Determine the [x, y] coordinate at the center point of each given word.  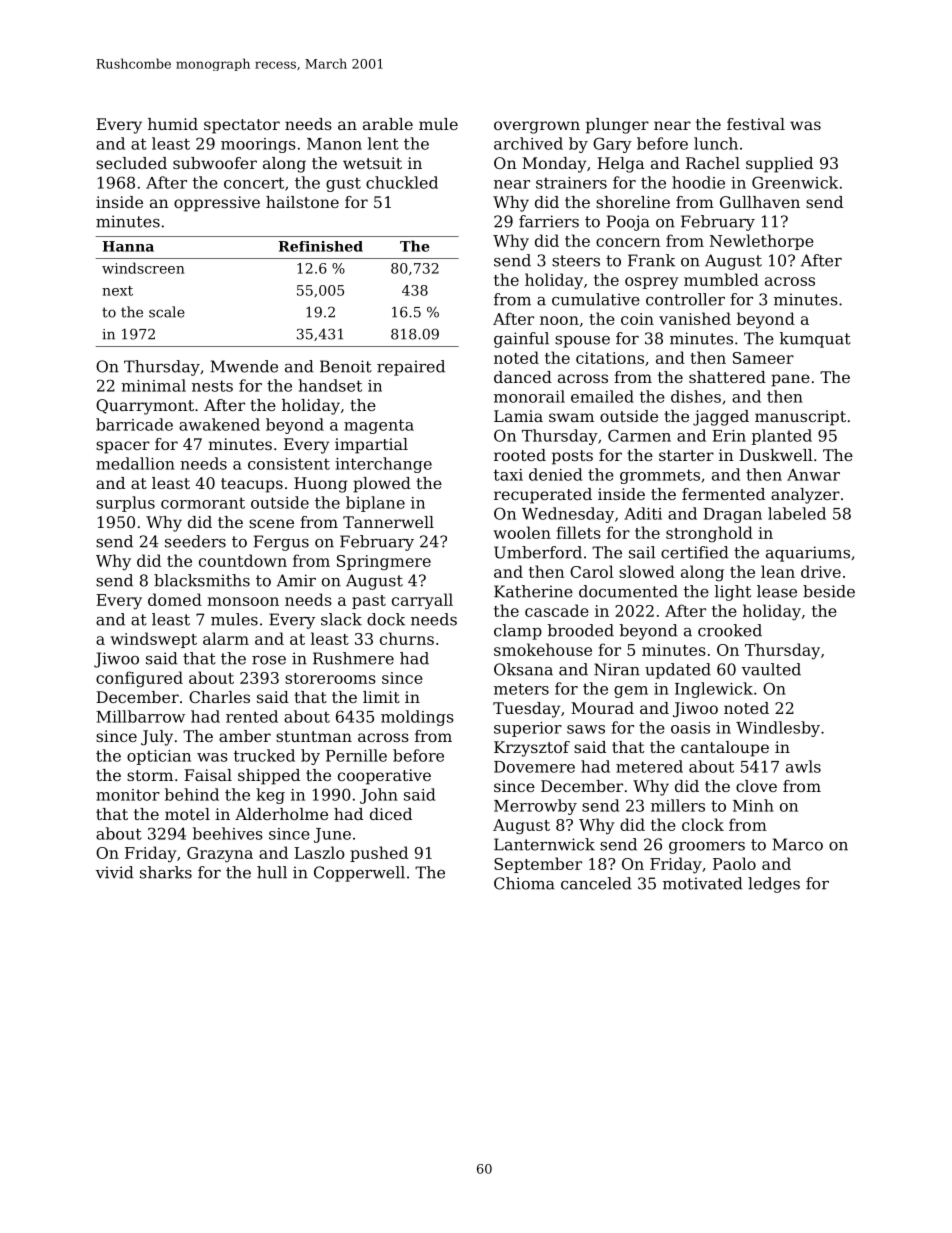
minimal [153, 385]
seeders [195, 541]
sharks [166, 872]
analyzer [805, 496]
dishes [696, 396]
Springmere [384, 562]
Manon [334, 144]
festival [756, 124]
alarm [226, 638]
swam [571, 417]
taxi [508, 475]
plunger [617, 126]
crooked [730, 630]
